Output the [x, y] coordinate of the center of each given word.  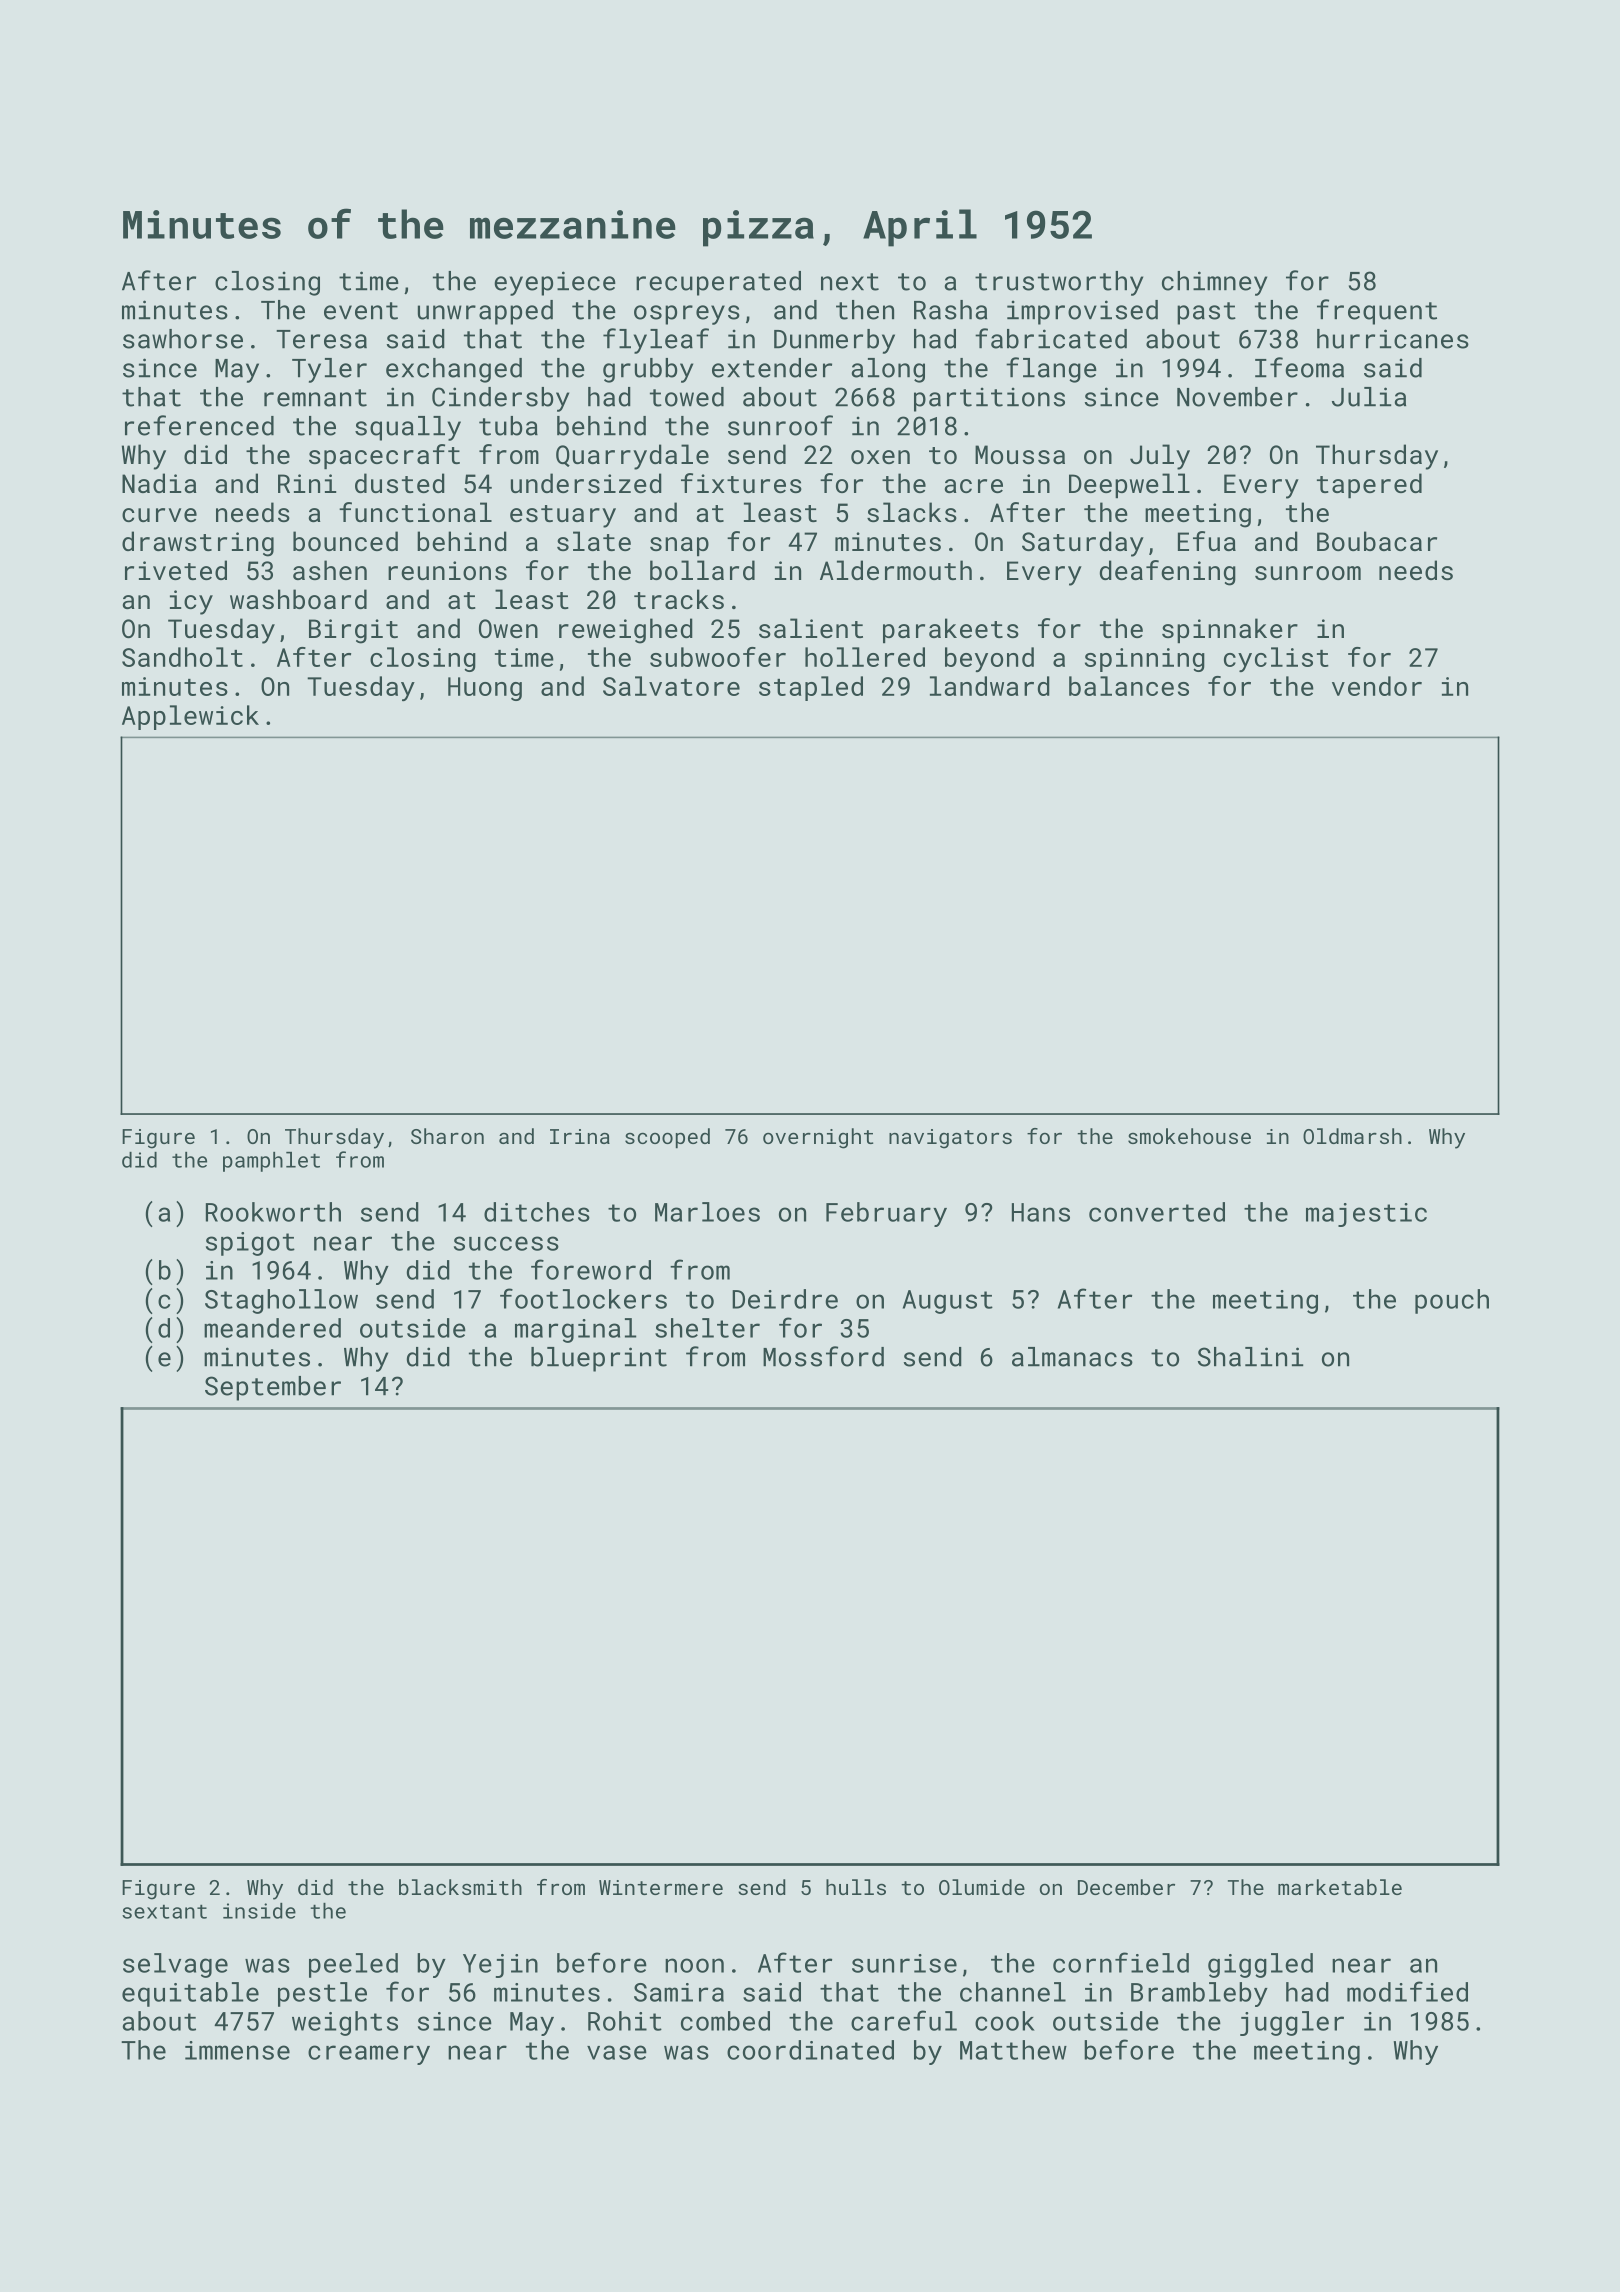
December [1126, 1887]
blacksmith [460, 1887]
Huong [485, 689]
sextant [164, 1911]
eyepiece [555, 283]
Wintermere [661, 1887]
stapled [811, 688]
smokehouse [1189, 1136]
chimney [1214, 283]
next [850, 282]
